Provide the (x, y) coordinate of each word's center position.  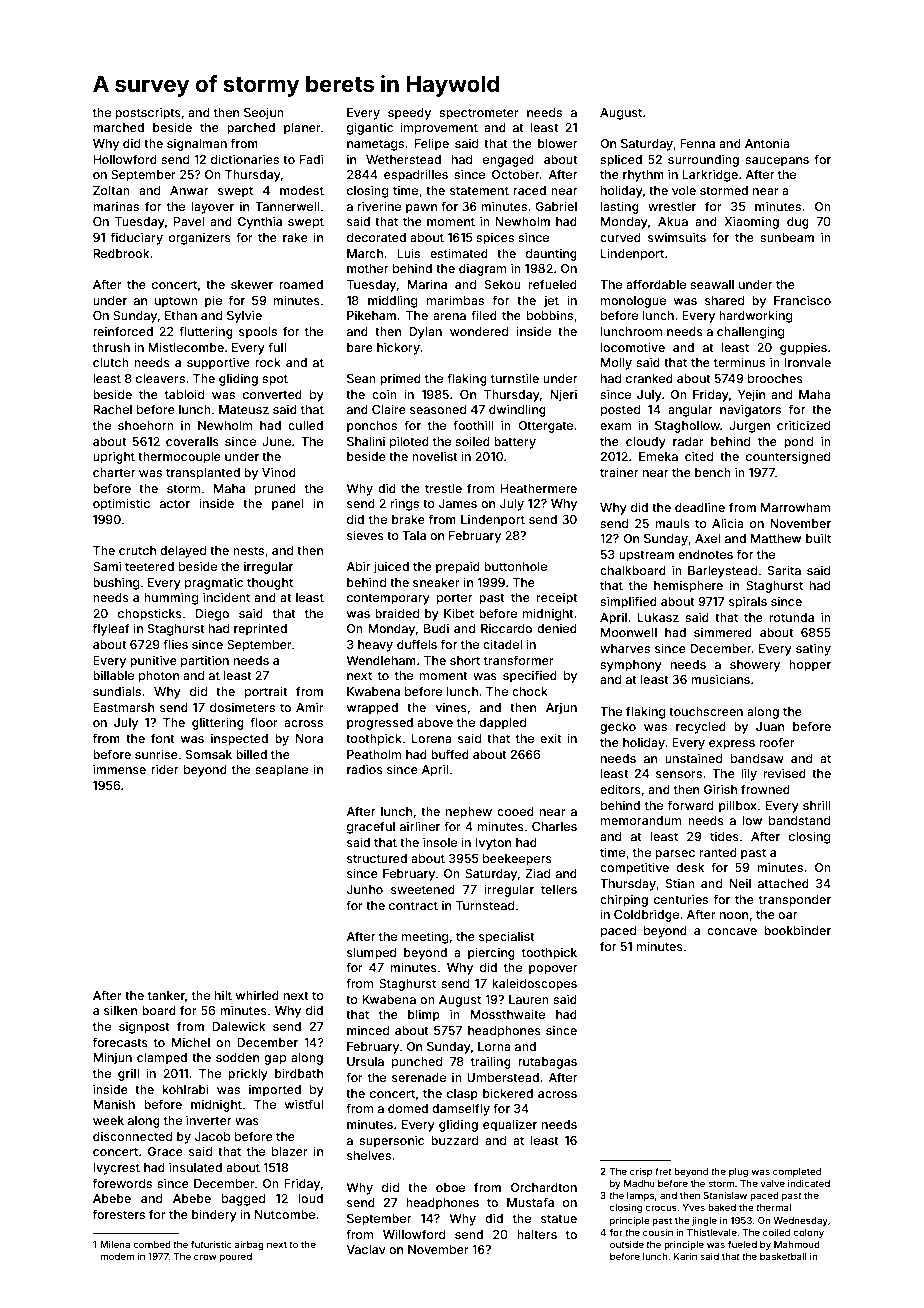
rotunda (792, 617)
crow (205, 1257)
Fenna (697, 143)
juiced (391, 567)
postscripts (148, 113)
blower (557, 143)
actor (175, 503)
